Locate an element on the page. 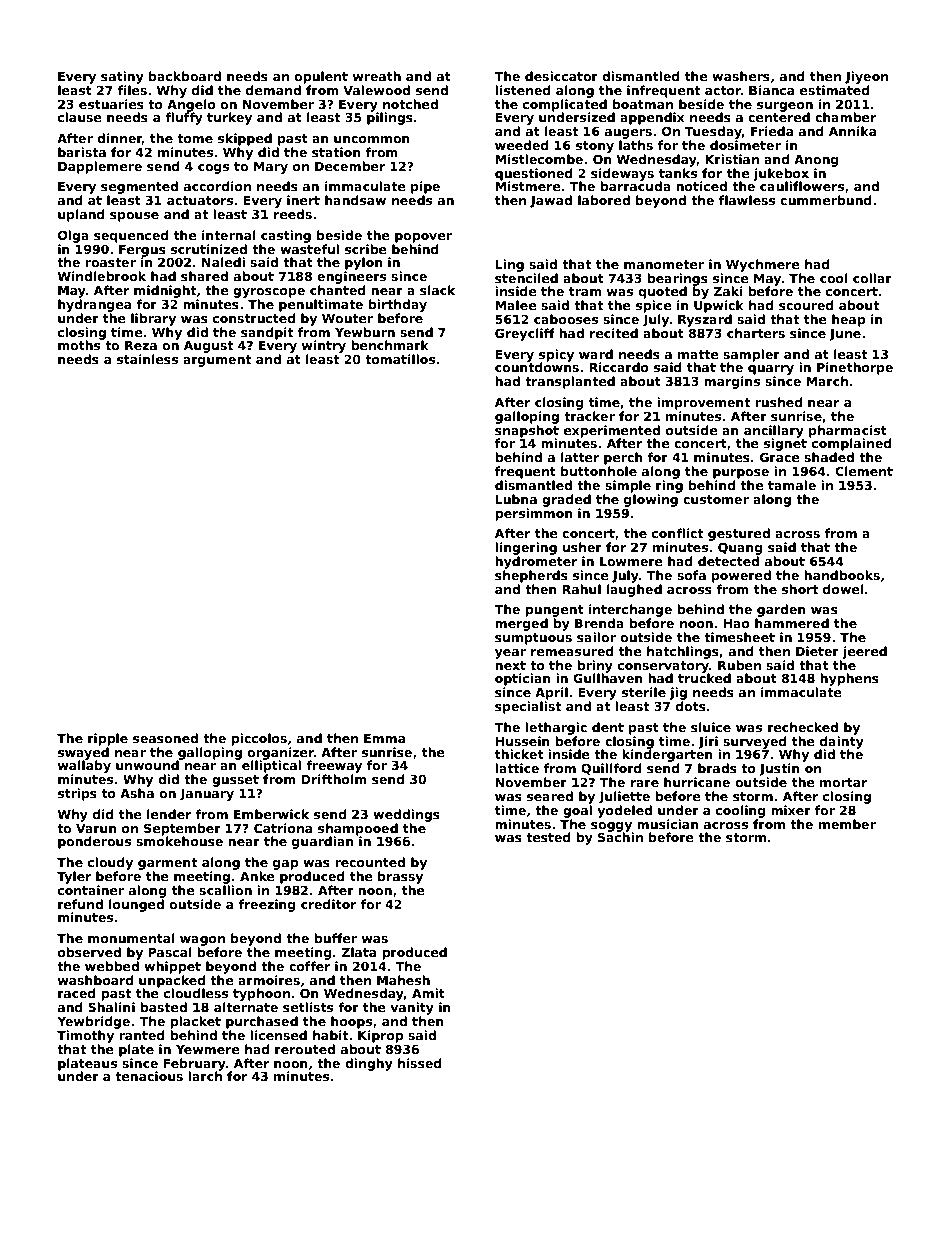  mortar is located at coordinates (843, 782).
